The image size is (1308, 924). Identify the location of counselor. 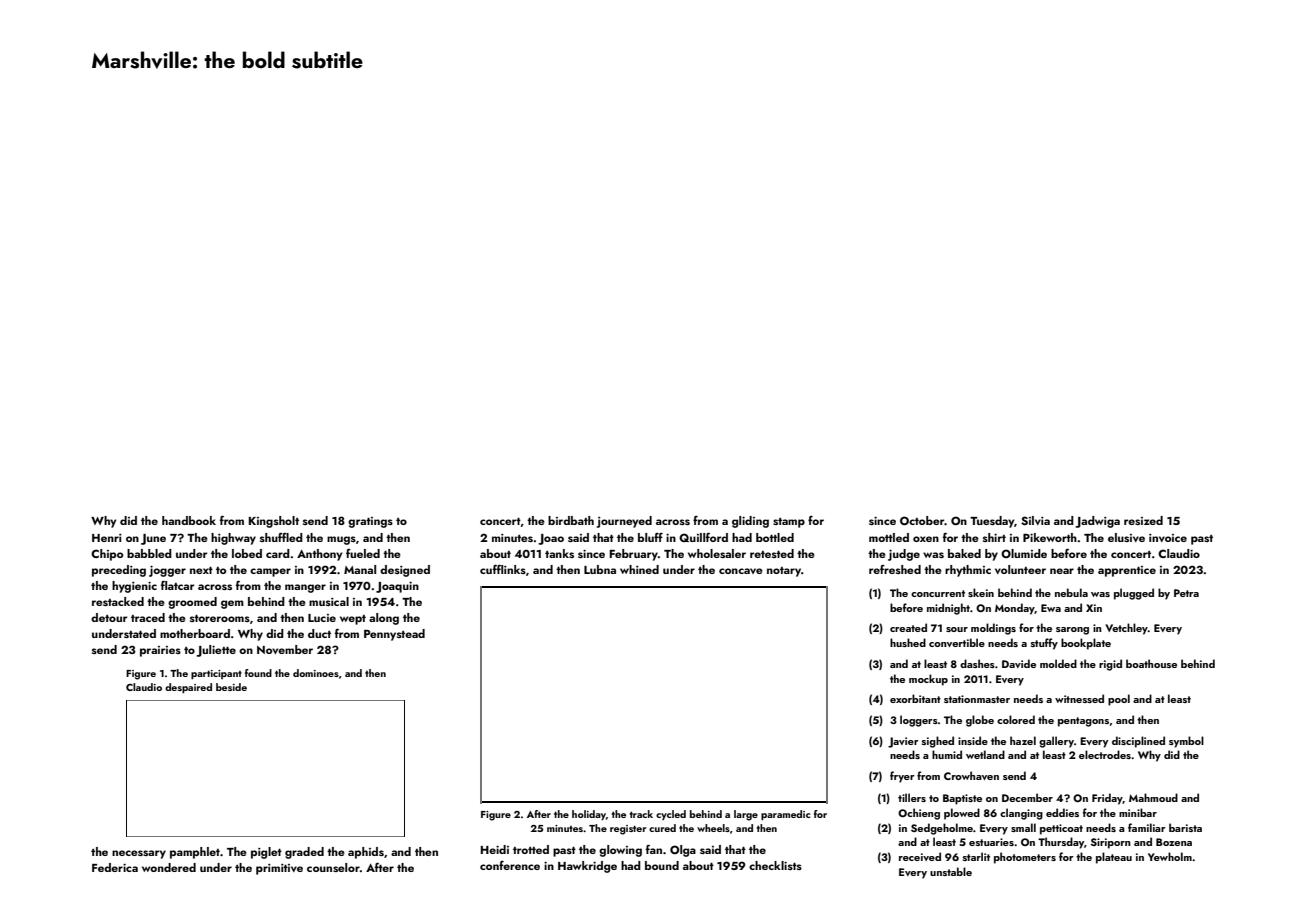
(333, 867).
